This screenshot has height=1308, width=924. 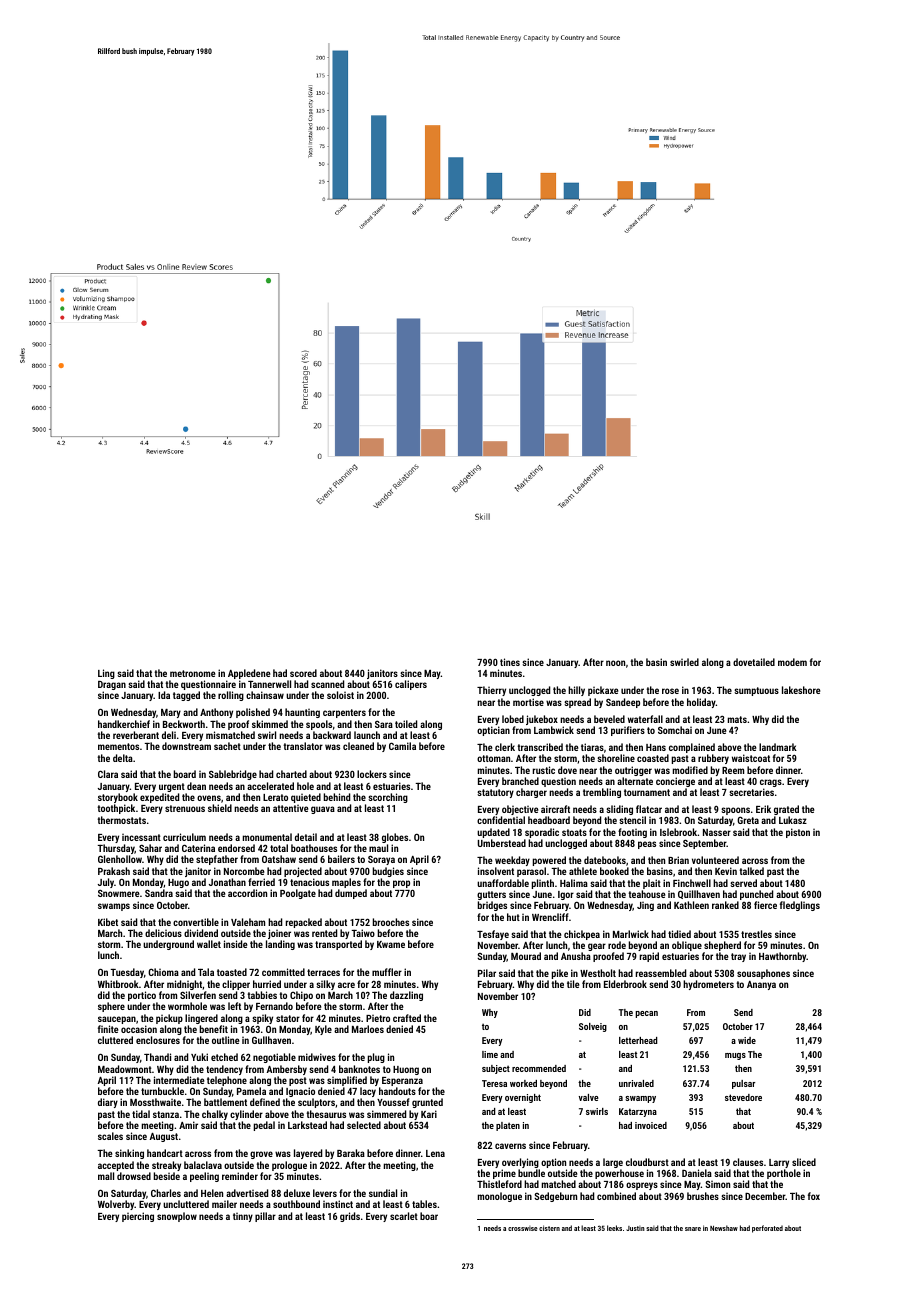 What do you see at coordinates (350, 1217) in the screenshot?
I see `grids` at bounding box center [350, 1217].
